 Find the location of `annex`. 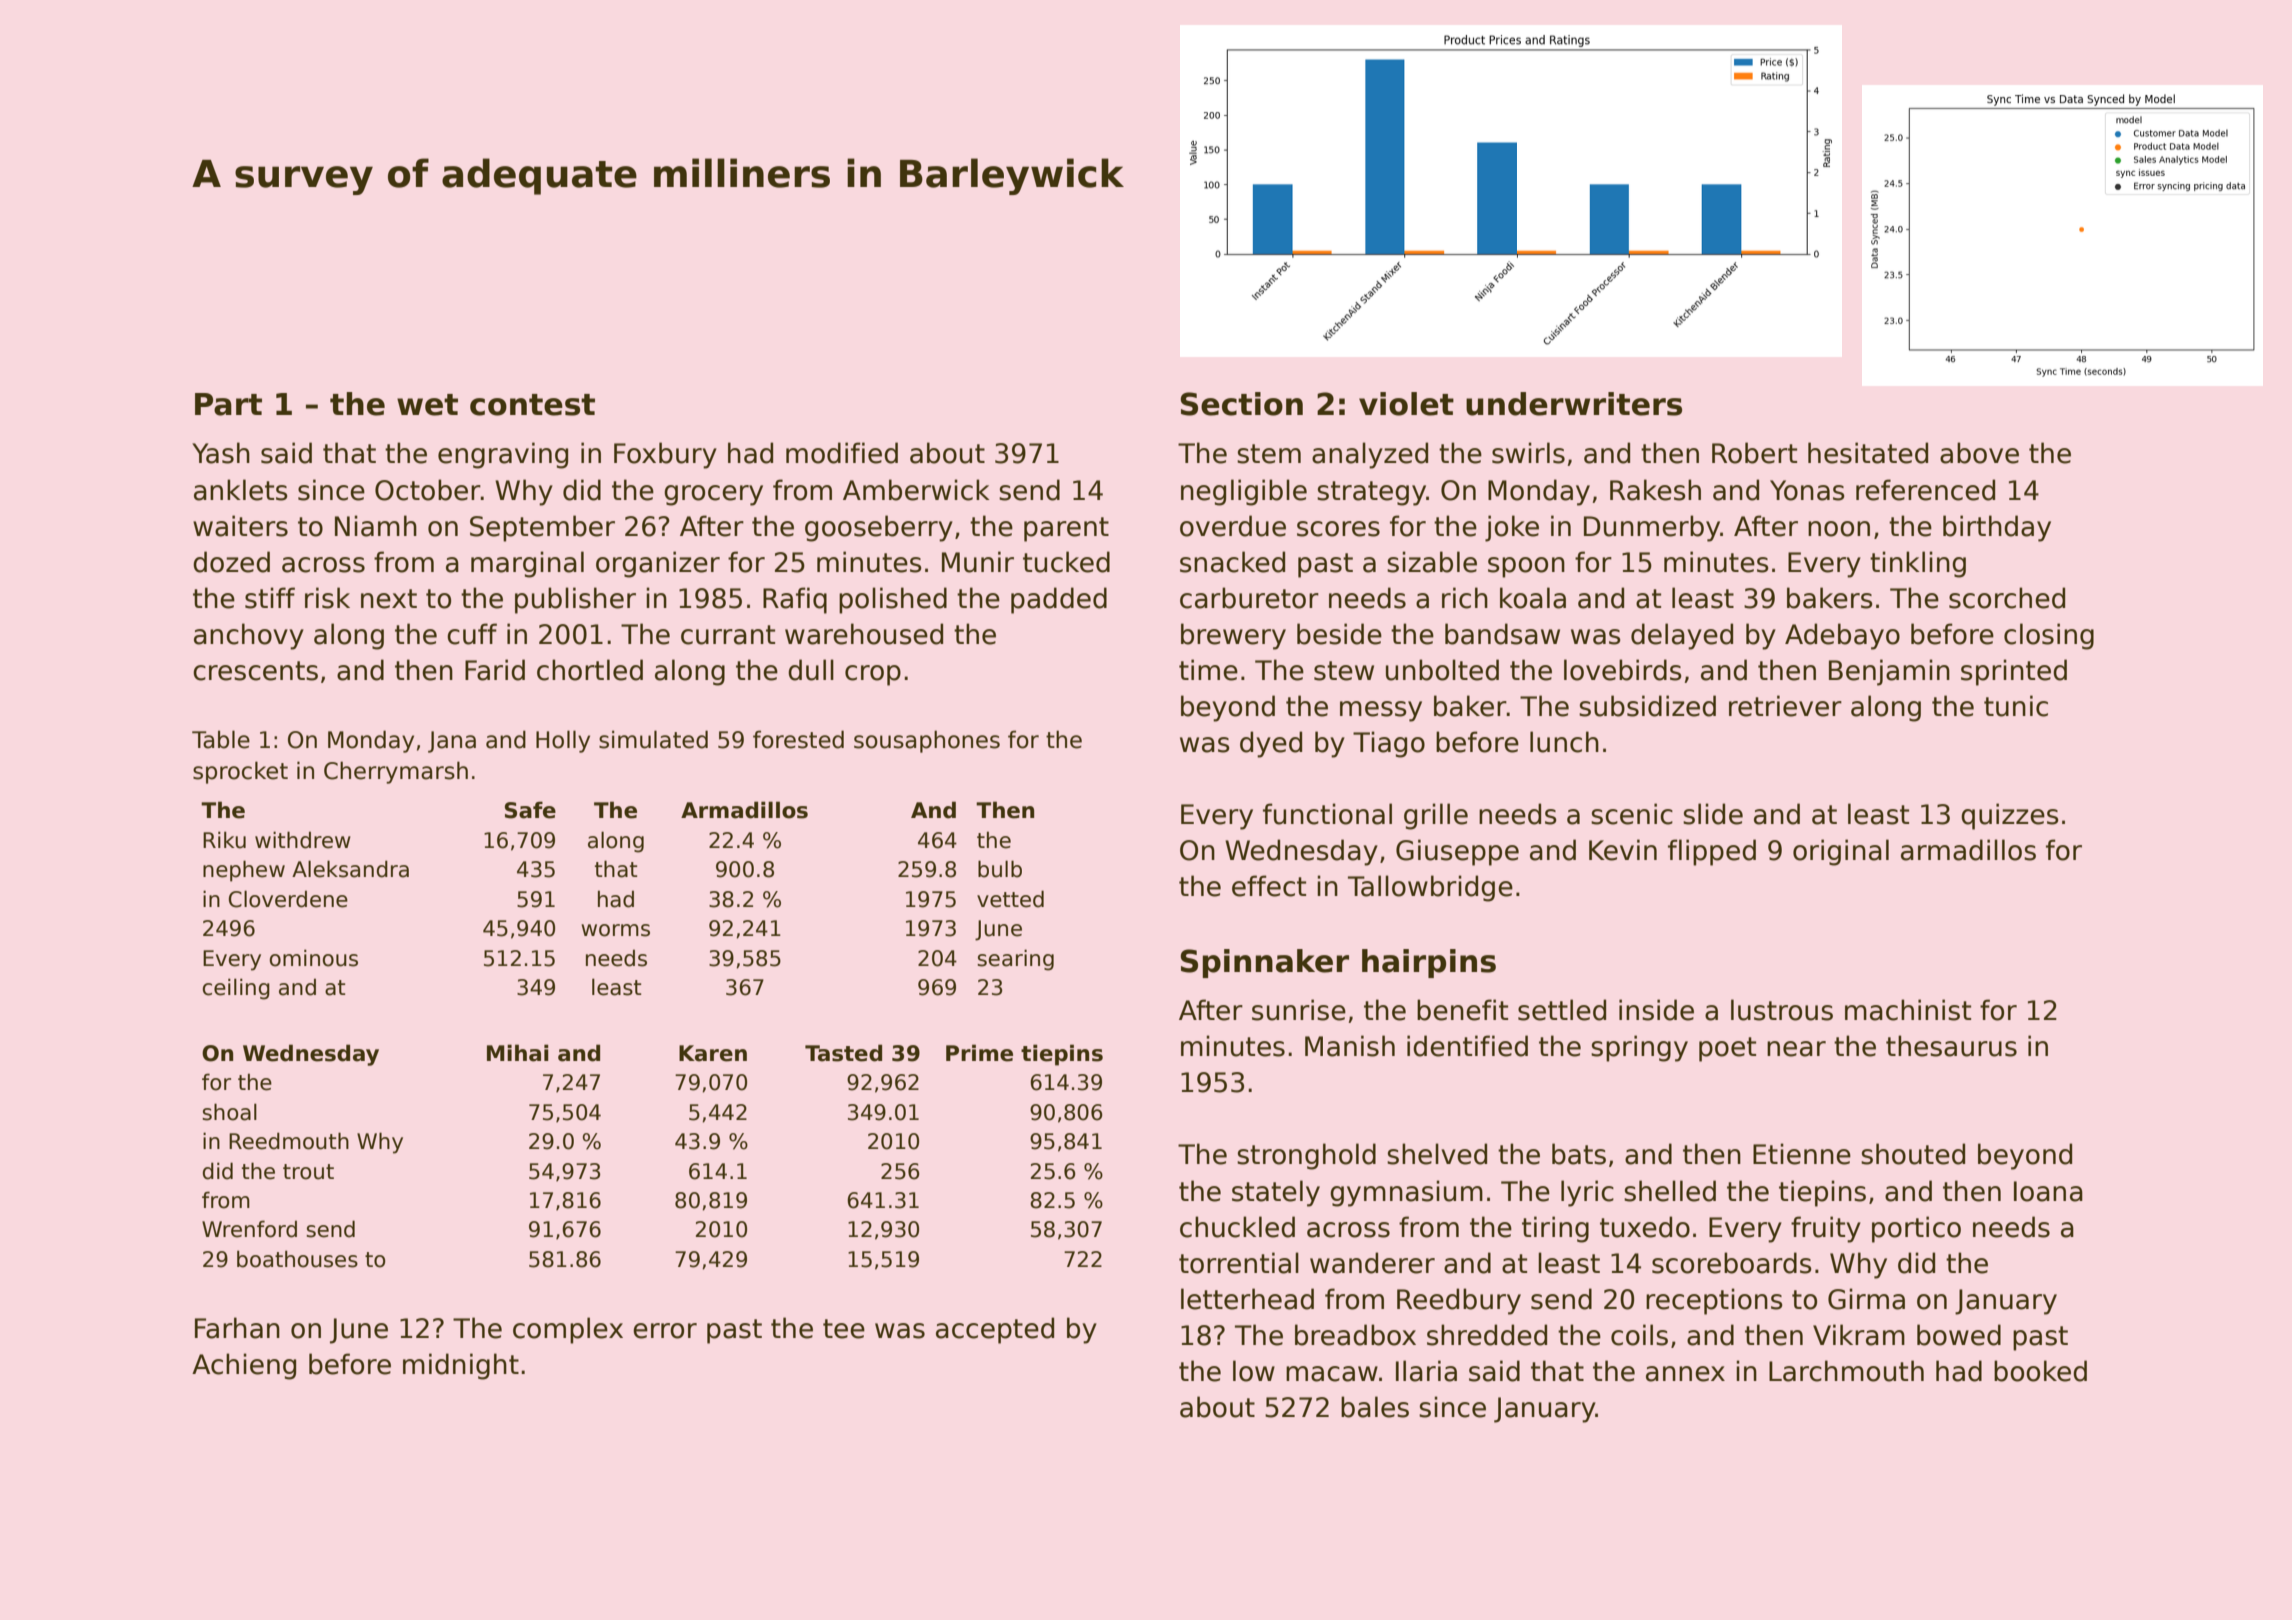

annex is located at coordinates (1685, 1374).
